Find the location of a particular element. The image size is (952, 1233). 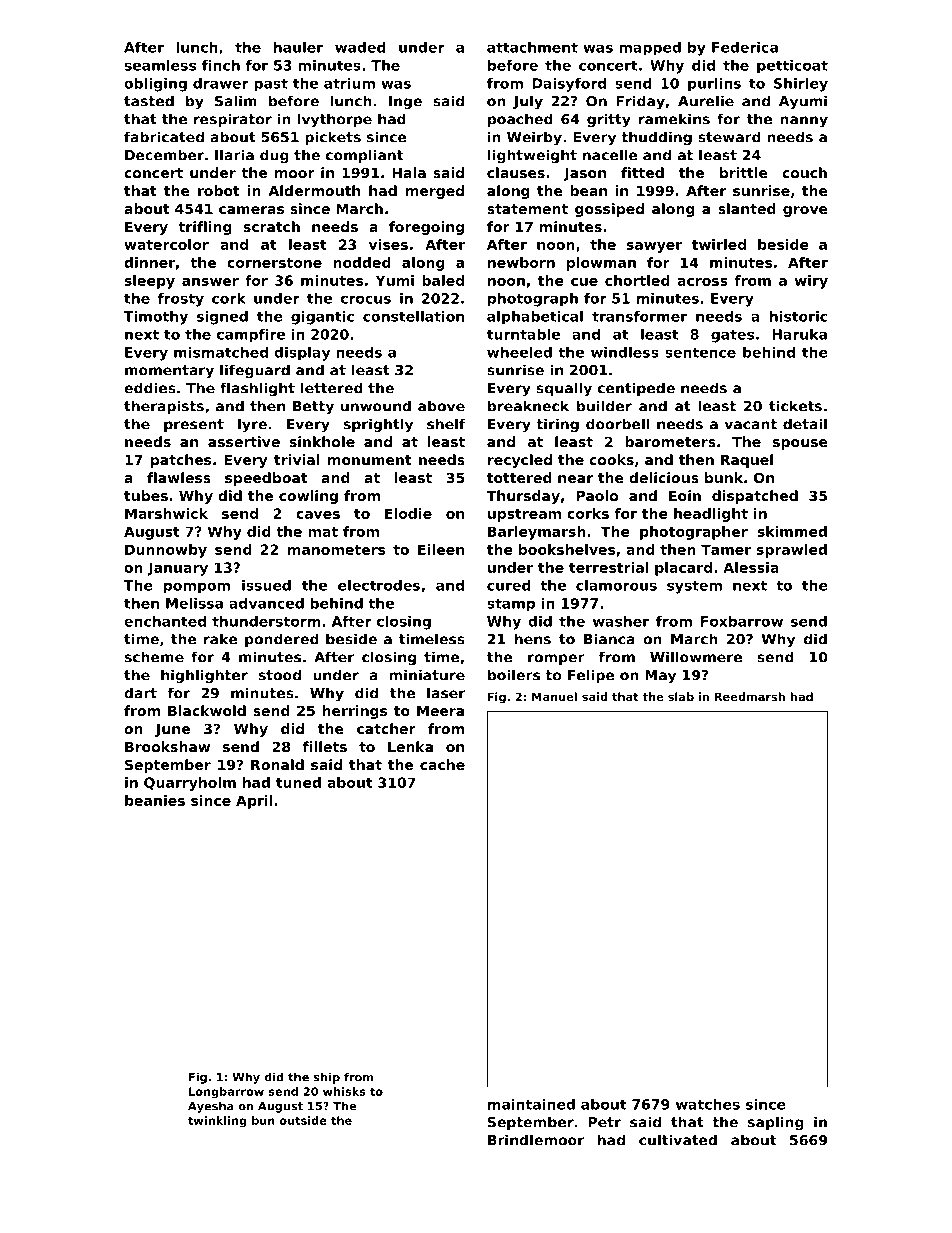

Petr is located at coordinates (605, 1122).
